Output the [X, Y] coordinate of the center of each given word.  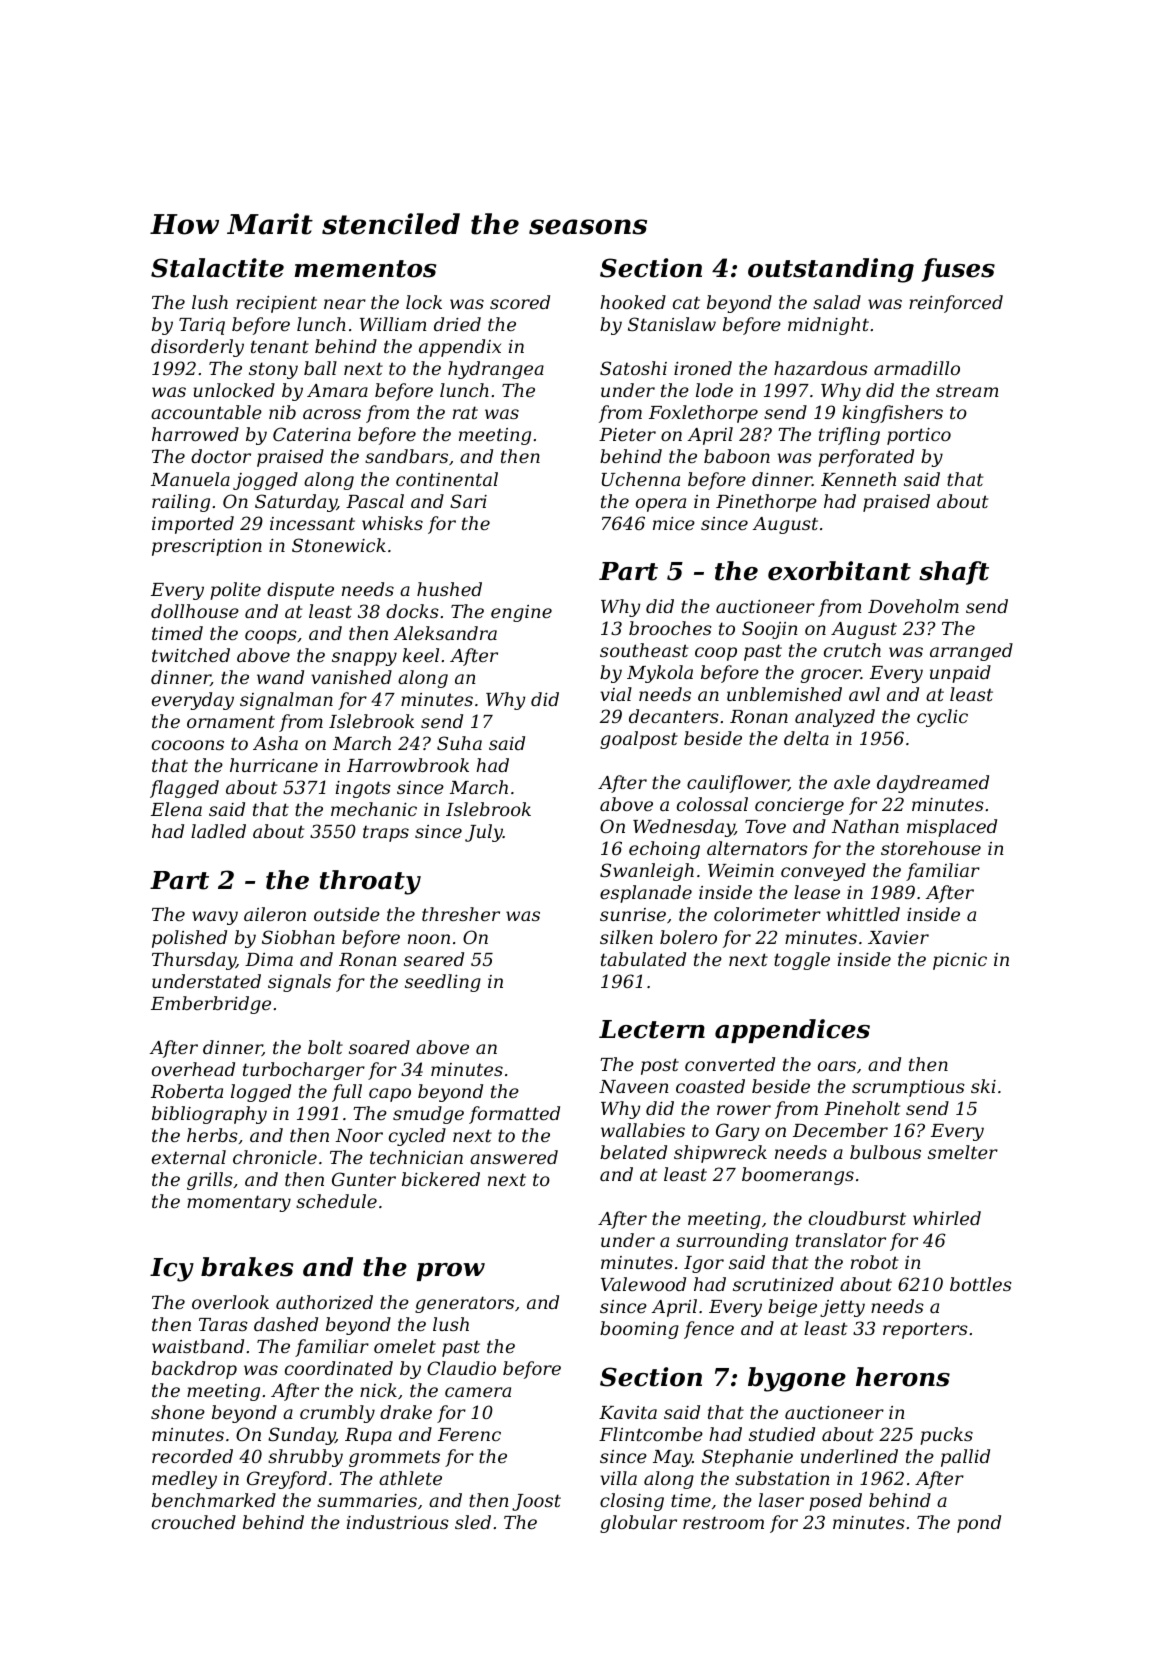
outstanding [831, 270]
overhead [193, 1069]
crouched [194, 1522]
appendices [792, 1031]
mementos [365, 269]
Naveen [634, 1086]
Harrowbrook [408, 765]
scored [520, 302]
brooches [670, 628]
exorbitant [839, 571]
